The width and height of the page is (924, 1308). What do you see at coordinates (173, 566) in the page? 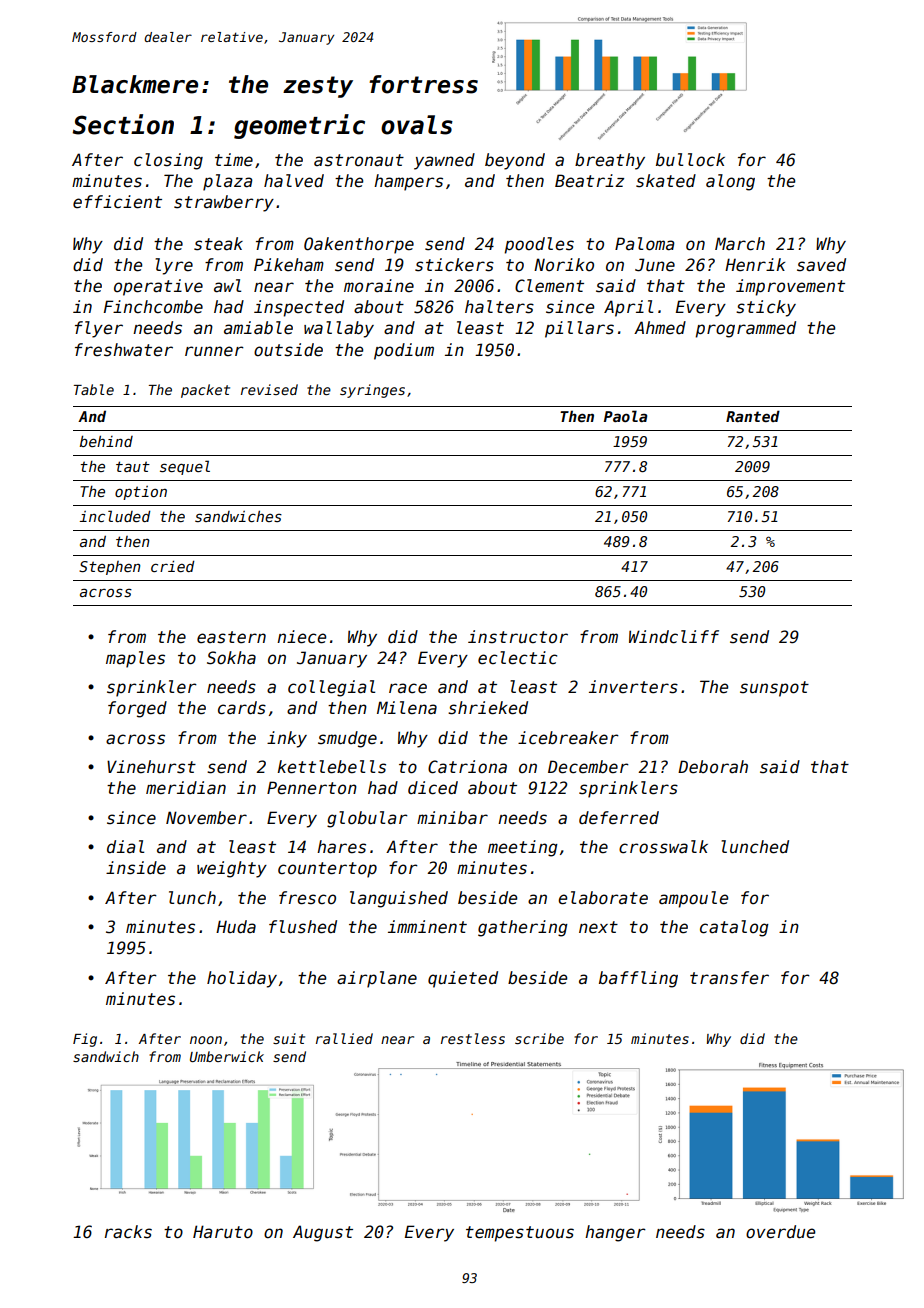
I see `cried` at bounding box center [173, 566].
